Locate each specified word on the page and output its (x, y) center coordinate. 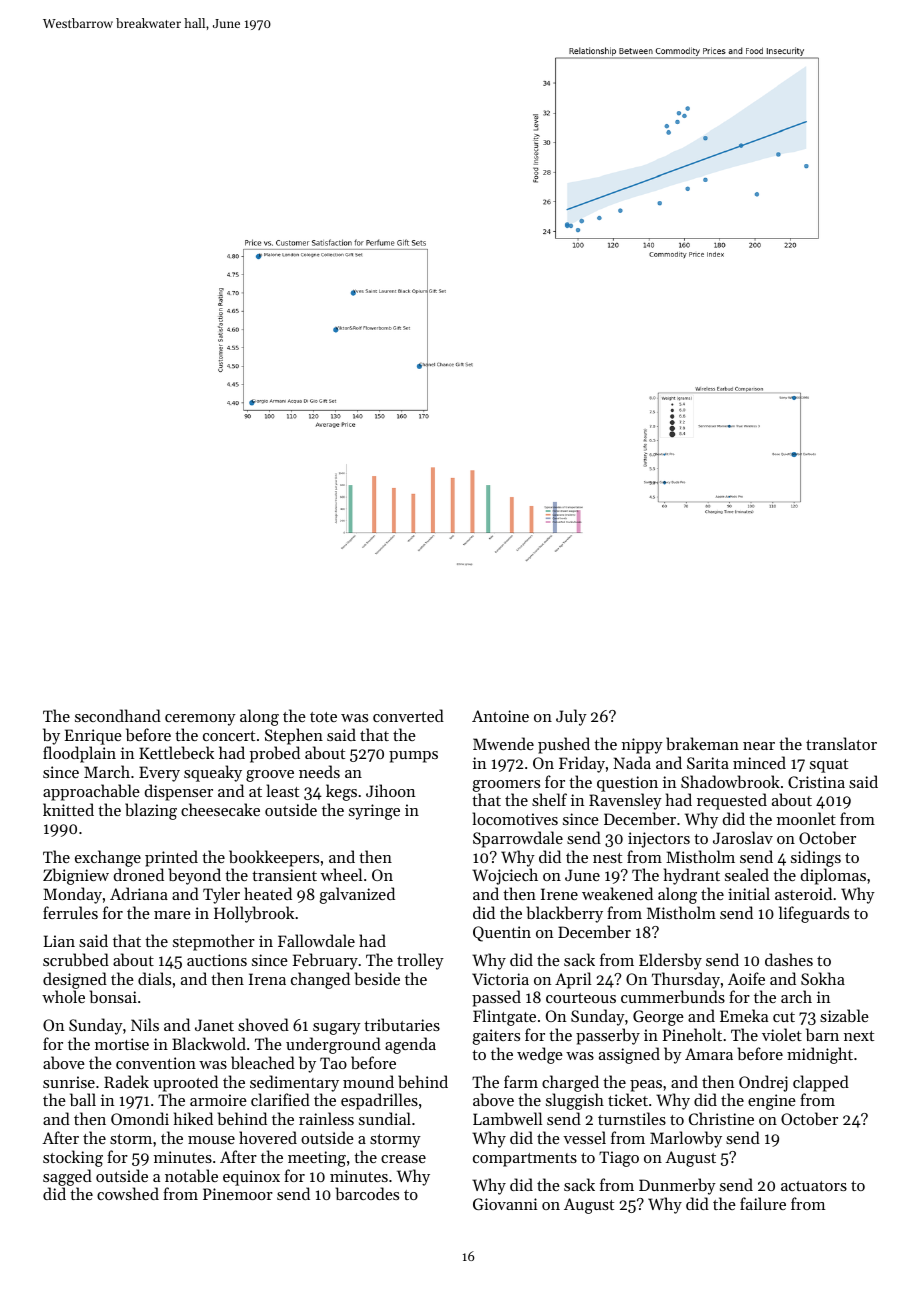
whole (63, 996)
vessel (584, 1137)
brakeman (702, 743)
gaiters (496, 1037)
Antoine (500, 716)
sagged (67, 1177)
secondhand (118, 715)
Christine (721, 1118)
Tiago (619, 1159)
